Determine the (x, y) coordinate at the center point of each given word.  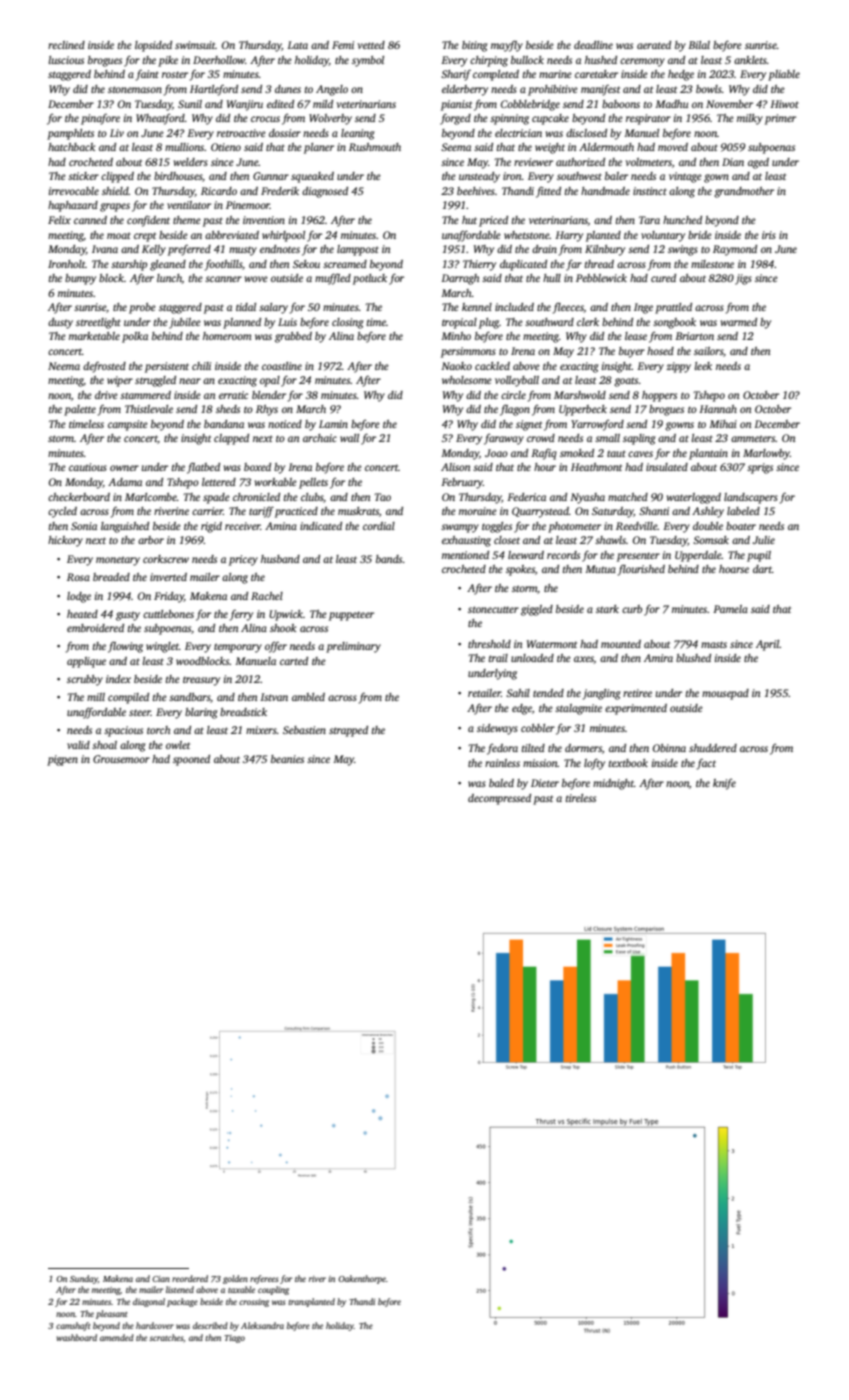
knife (724, 784)
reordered (190, 1278)
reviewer (533, 162)
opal (270, 381)
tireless (581, 798)
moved (673, 147)
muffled (333, 279)
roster (175, 74)
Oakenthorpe (362, 1279)
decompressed (499, 799)
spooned (191, 760)
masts (714, 644)
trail (498, 658)
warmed (739, 322)
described (210, 1325)
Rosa (78, 577)
